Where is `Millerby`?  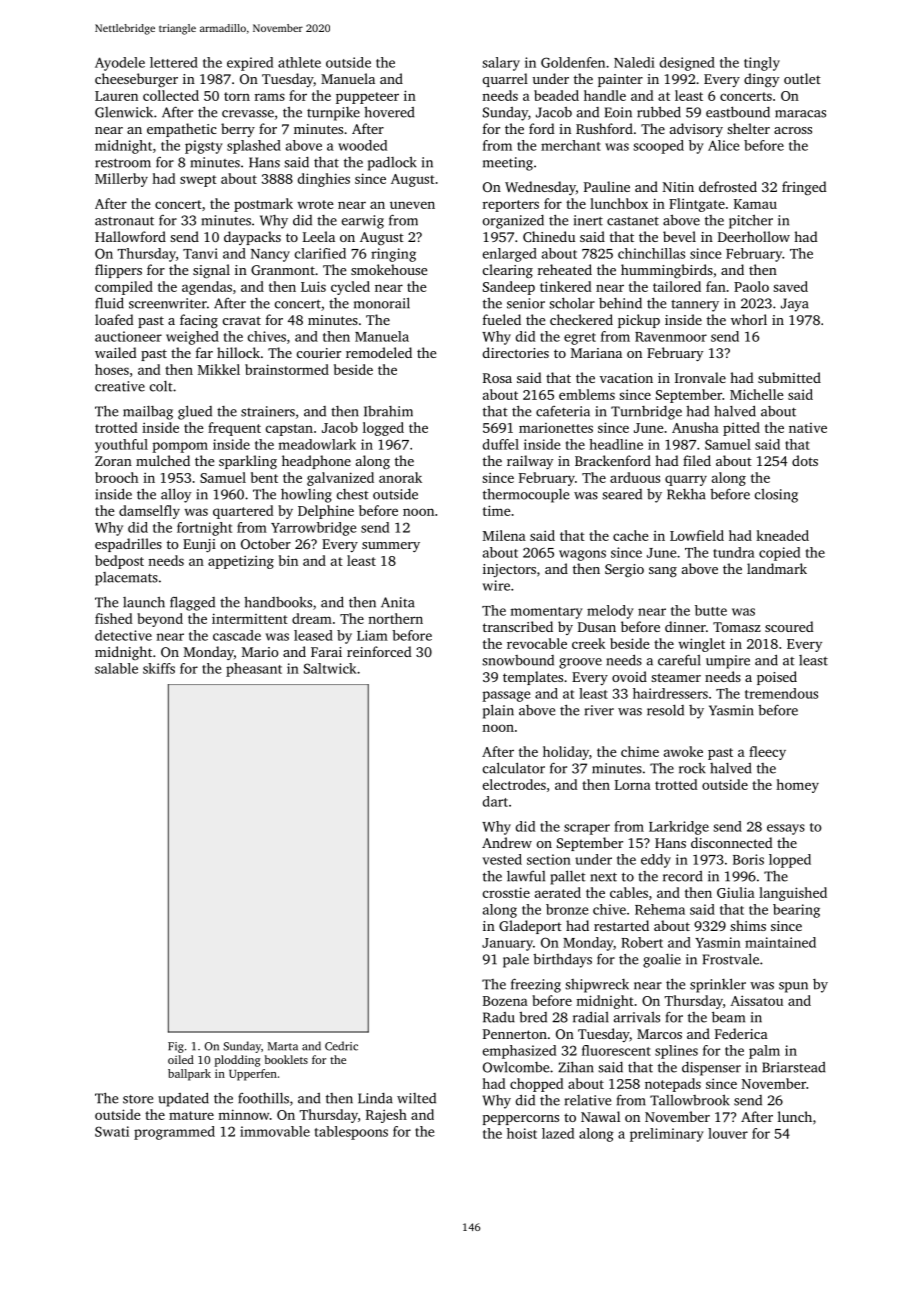 Millerby is located at coordinates (121, 180).
